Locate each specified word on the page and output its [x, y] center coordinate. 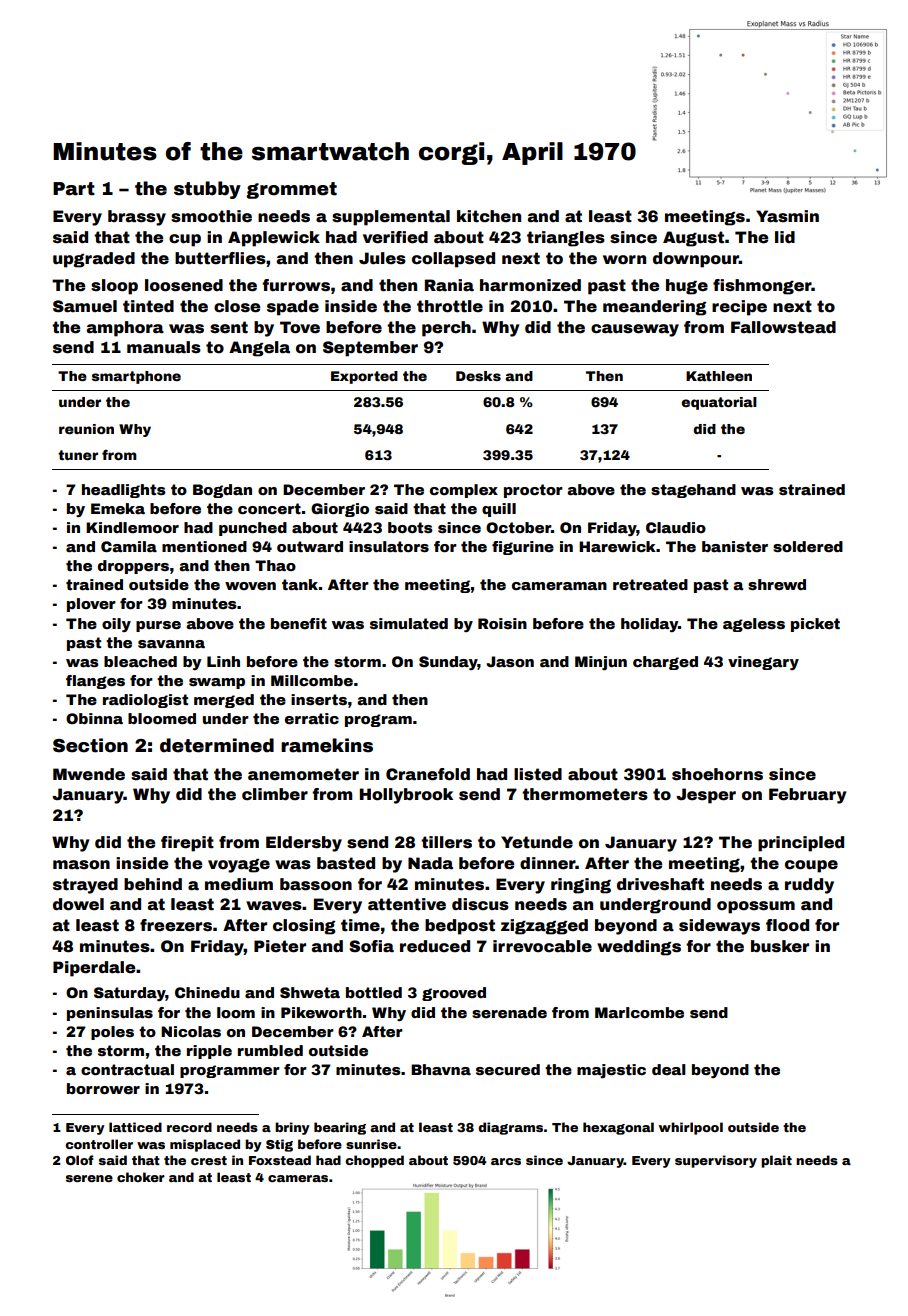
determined [217, 745]
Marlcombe [639, 1012]
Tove [300, 327]
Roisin [502, 623]
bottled [374, 992]
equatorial [719, 403]
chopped [374, 1161]
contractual [127, 1069]
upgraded [94, 260]
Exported [364, 377]
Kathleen [719, 376]
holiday [649, 625]
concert [269, 508]
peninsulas [110, 1014]
